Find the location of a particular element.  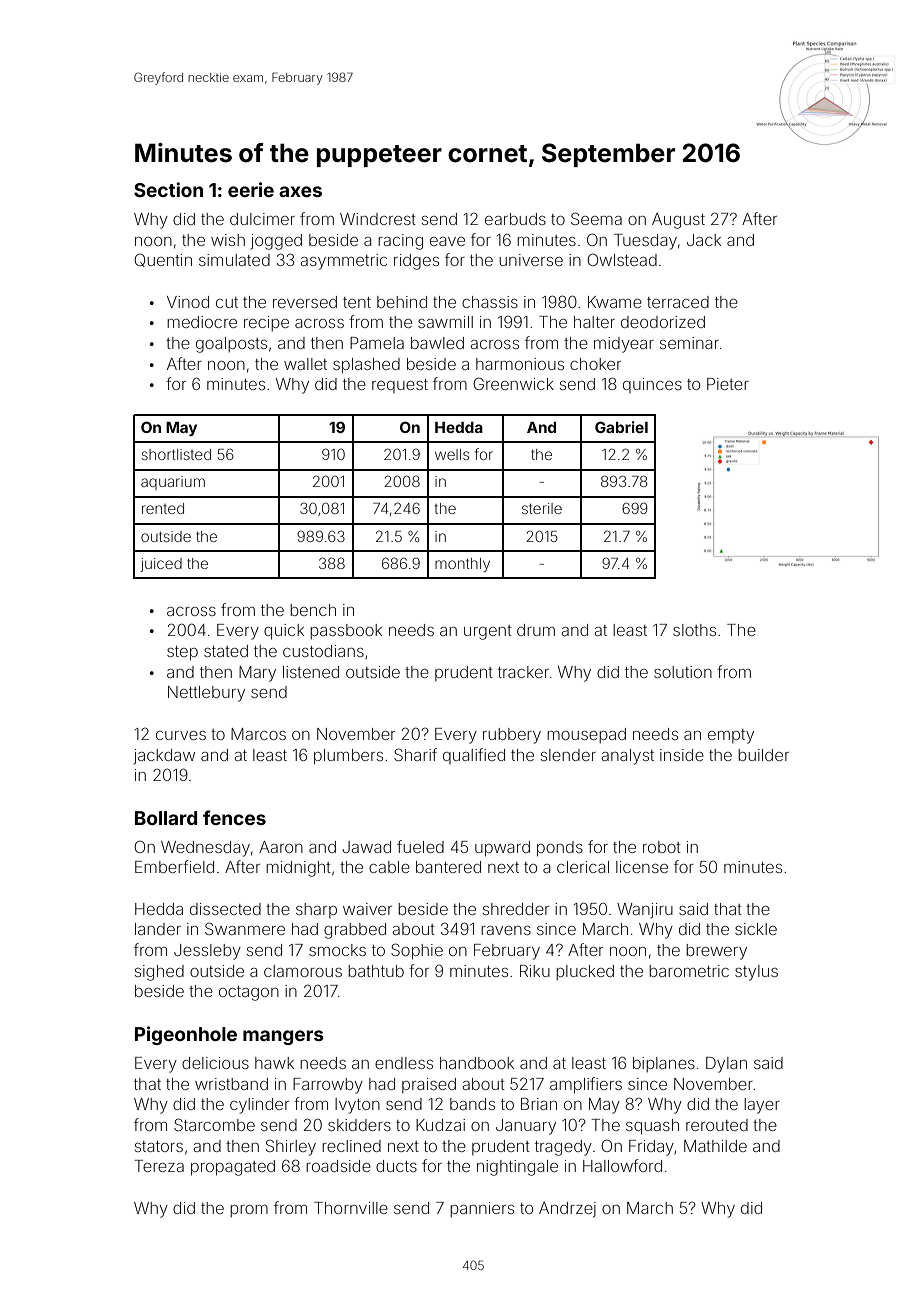

Quentin is located at coordinates (163, 260).
